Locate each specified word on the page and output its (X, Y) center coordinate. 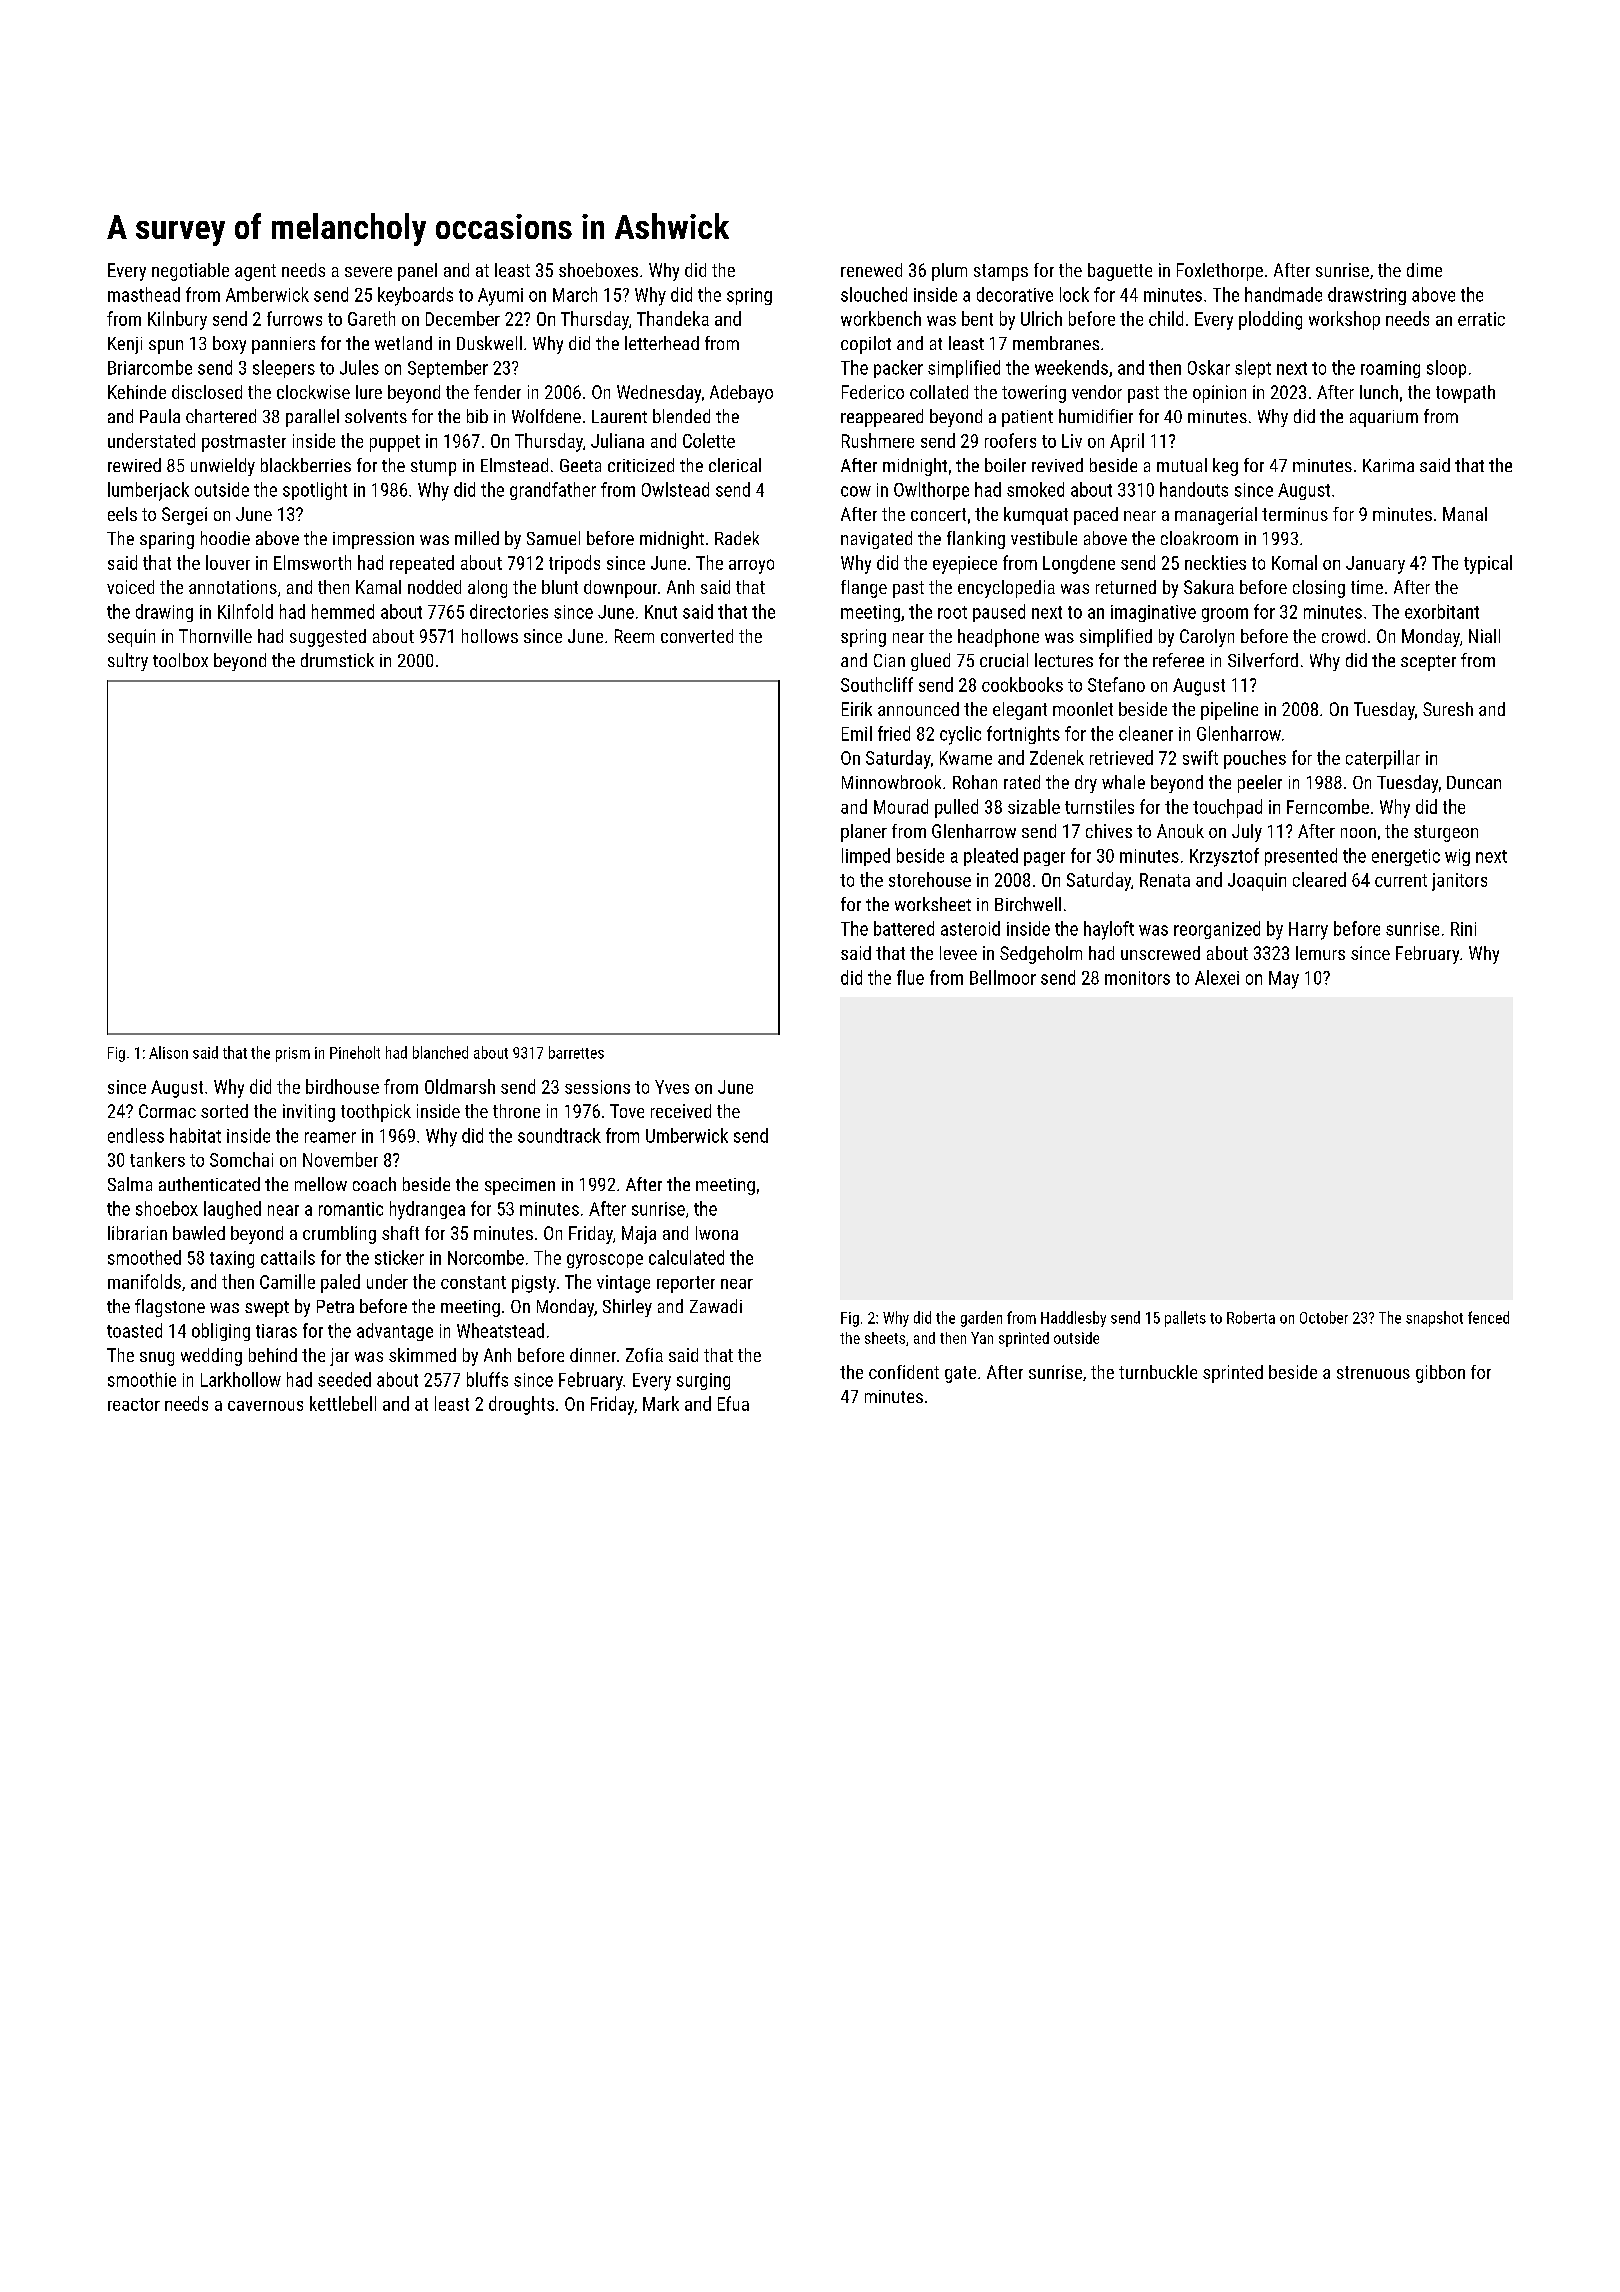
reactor (134, 1404)
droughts (521, 1405)
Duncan (1474, 782)
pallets (1185, 1319)
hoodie (225, 538)
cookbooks (1022, 684)
